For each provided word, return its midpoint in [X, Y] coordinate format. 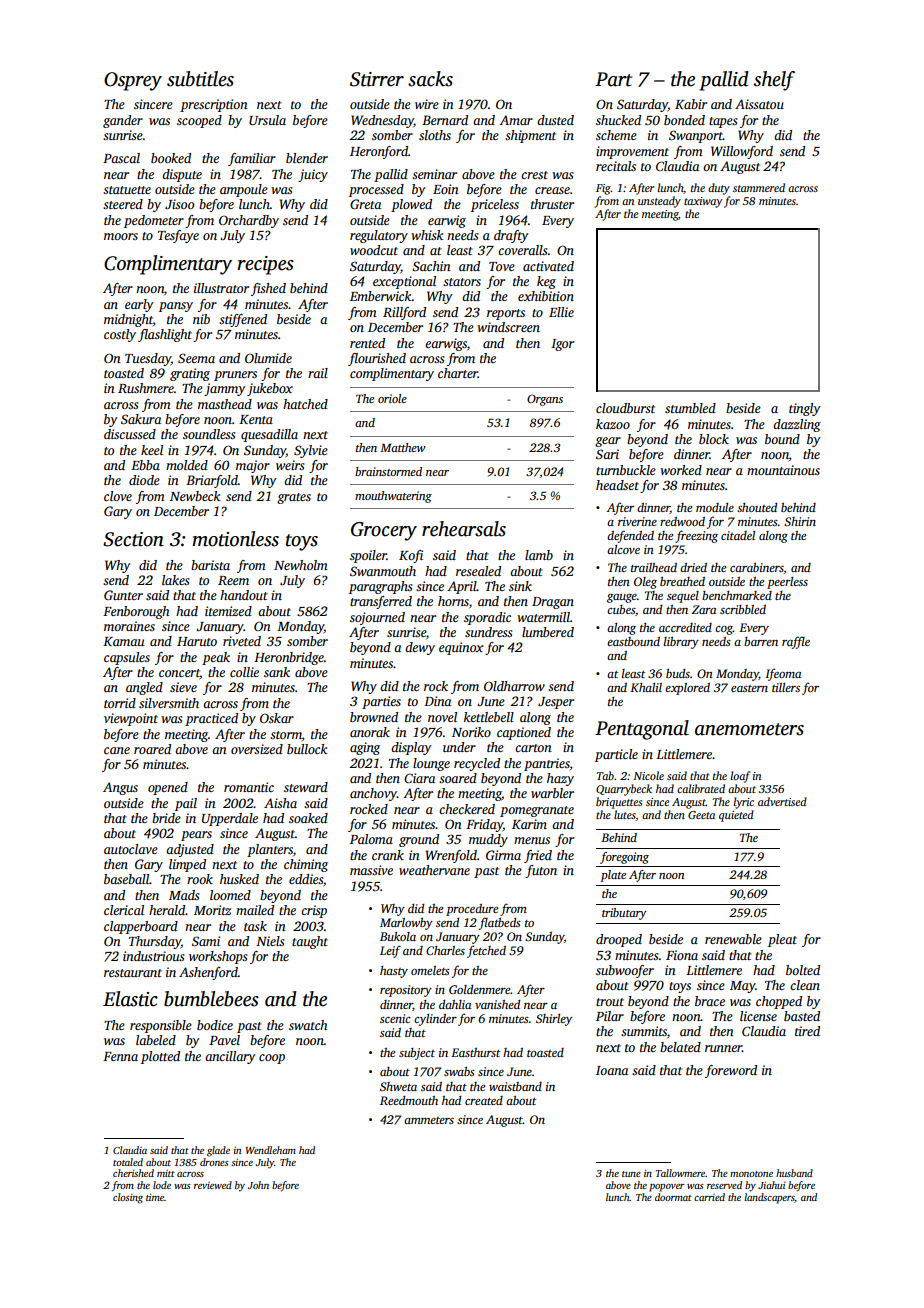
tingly [804, 409]
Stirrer [377, 79]
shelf [774, 81]
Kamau [123, 641]
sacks [430, 79]
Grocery [384, 531]
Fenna [120, 1056]
